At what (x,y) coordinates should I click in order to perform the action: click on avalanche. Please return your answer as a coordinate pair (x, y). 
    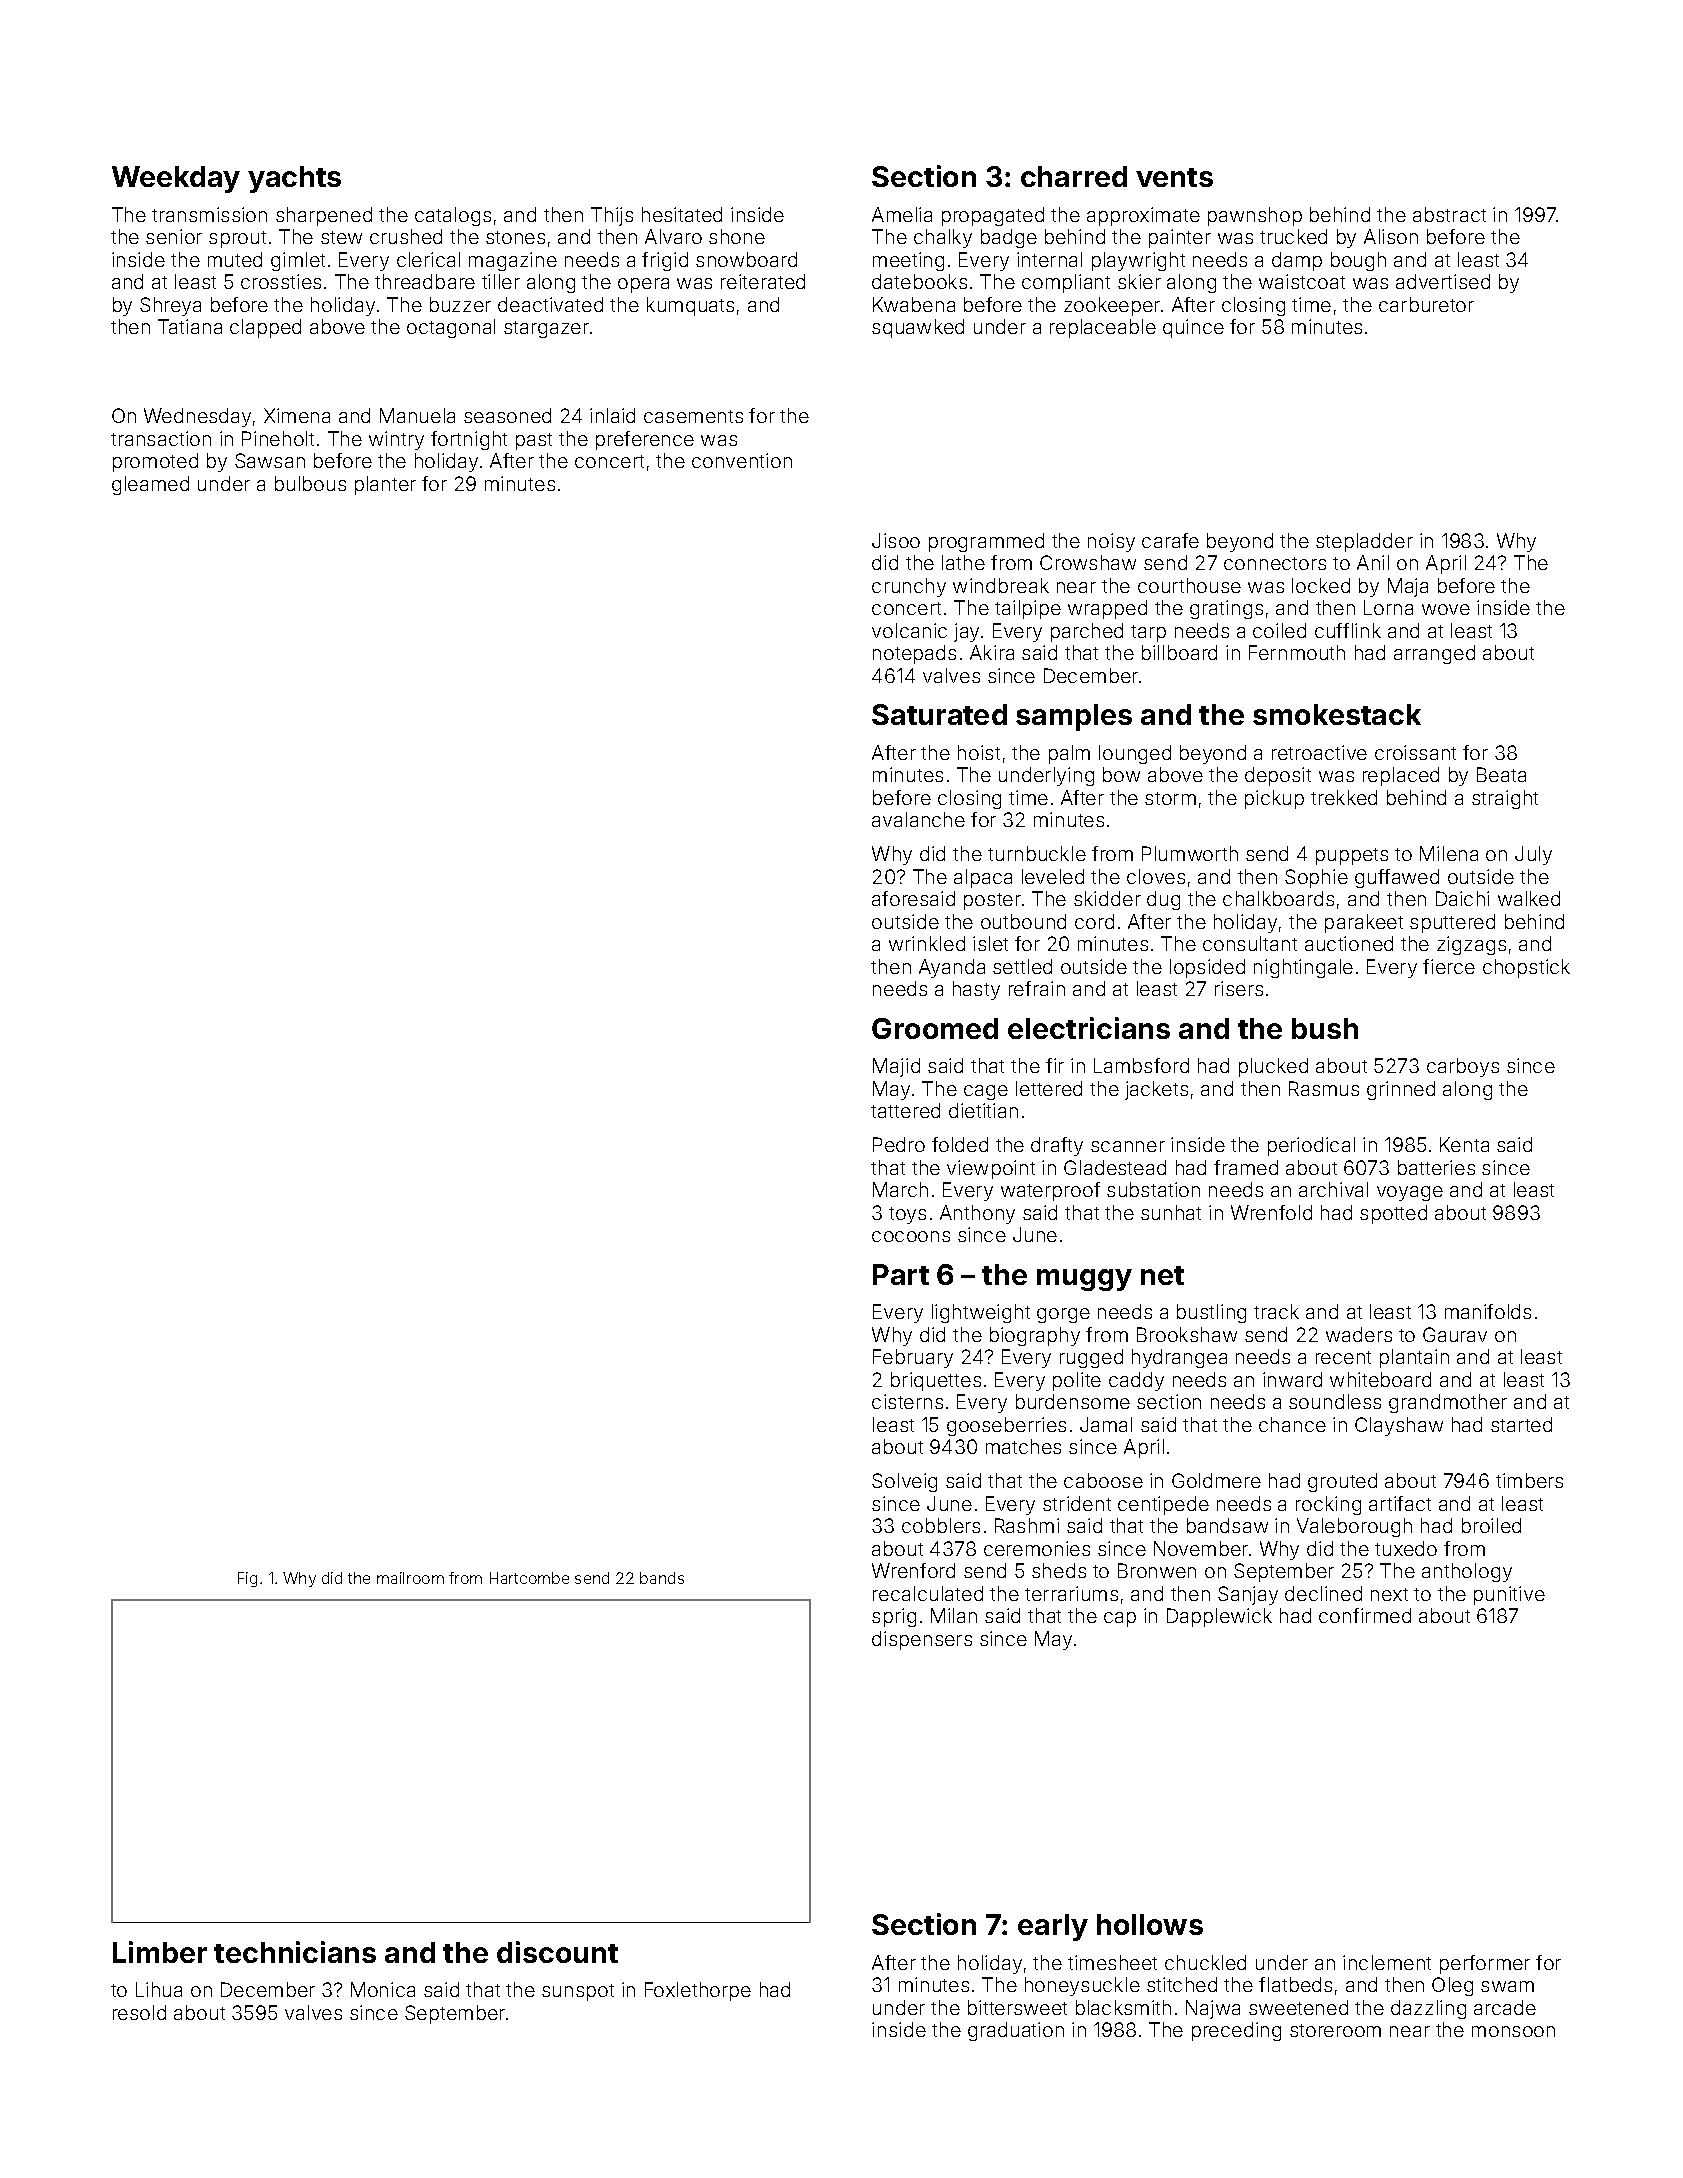
    Looking at the image, I should click on (918, 819).
